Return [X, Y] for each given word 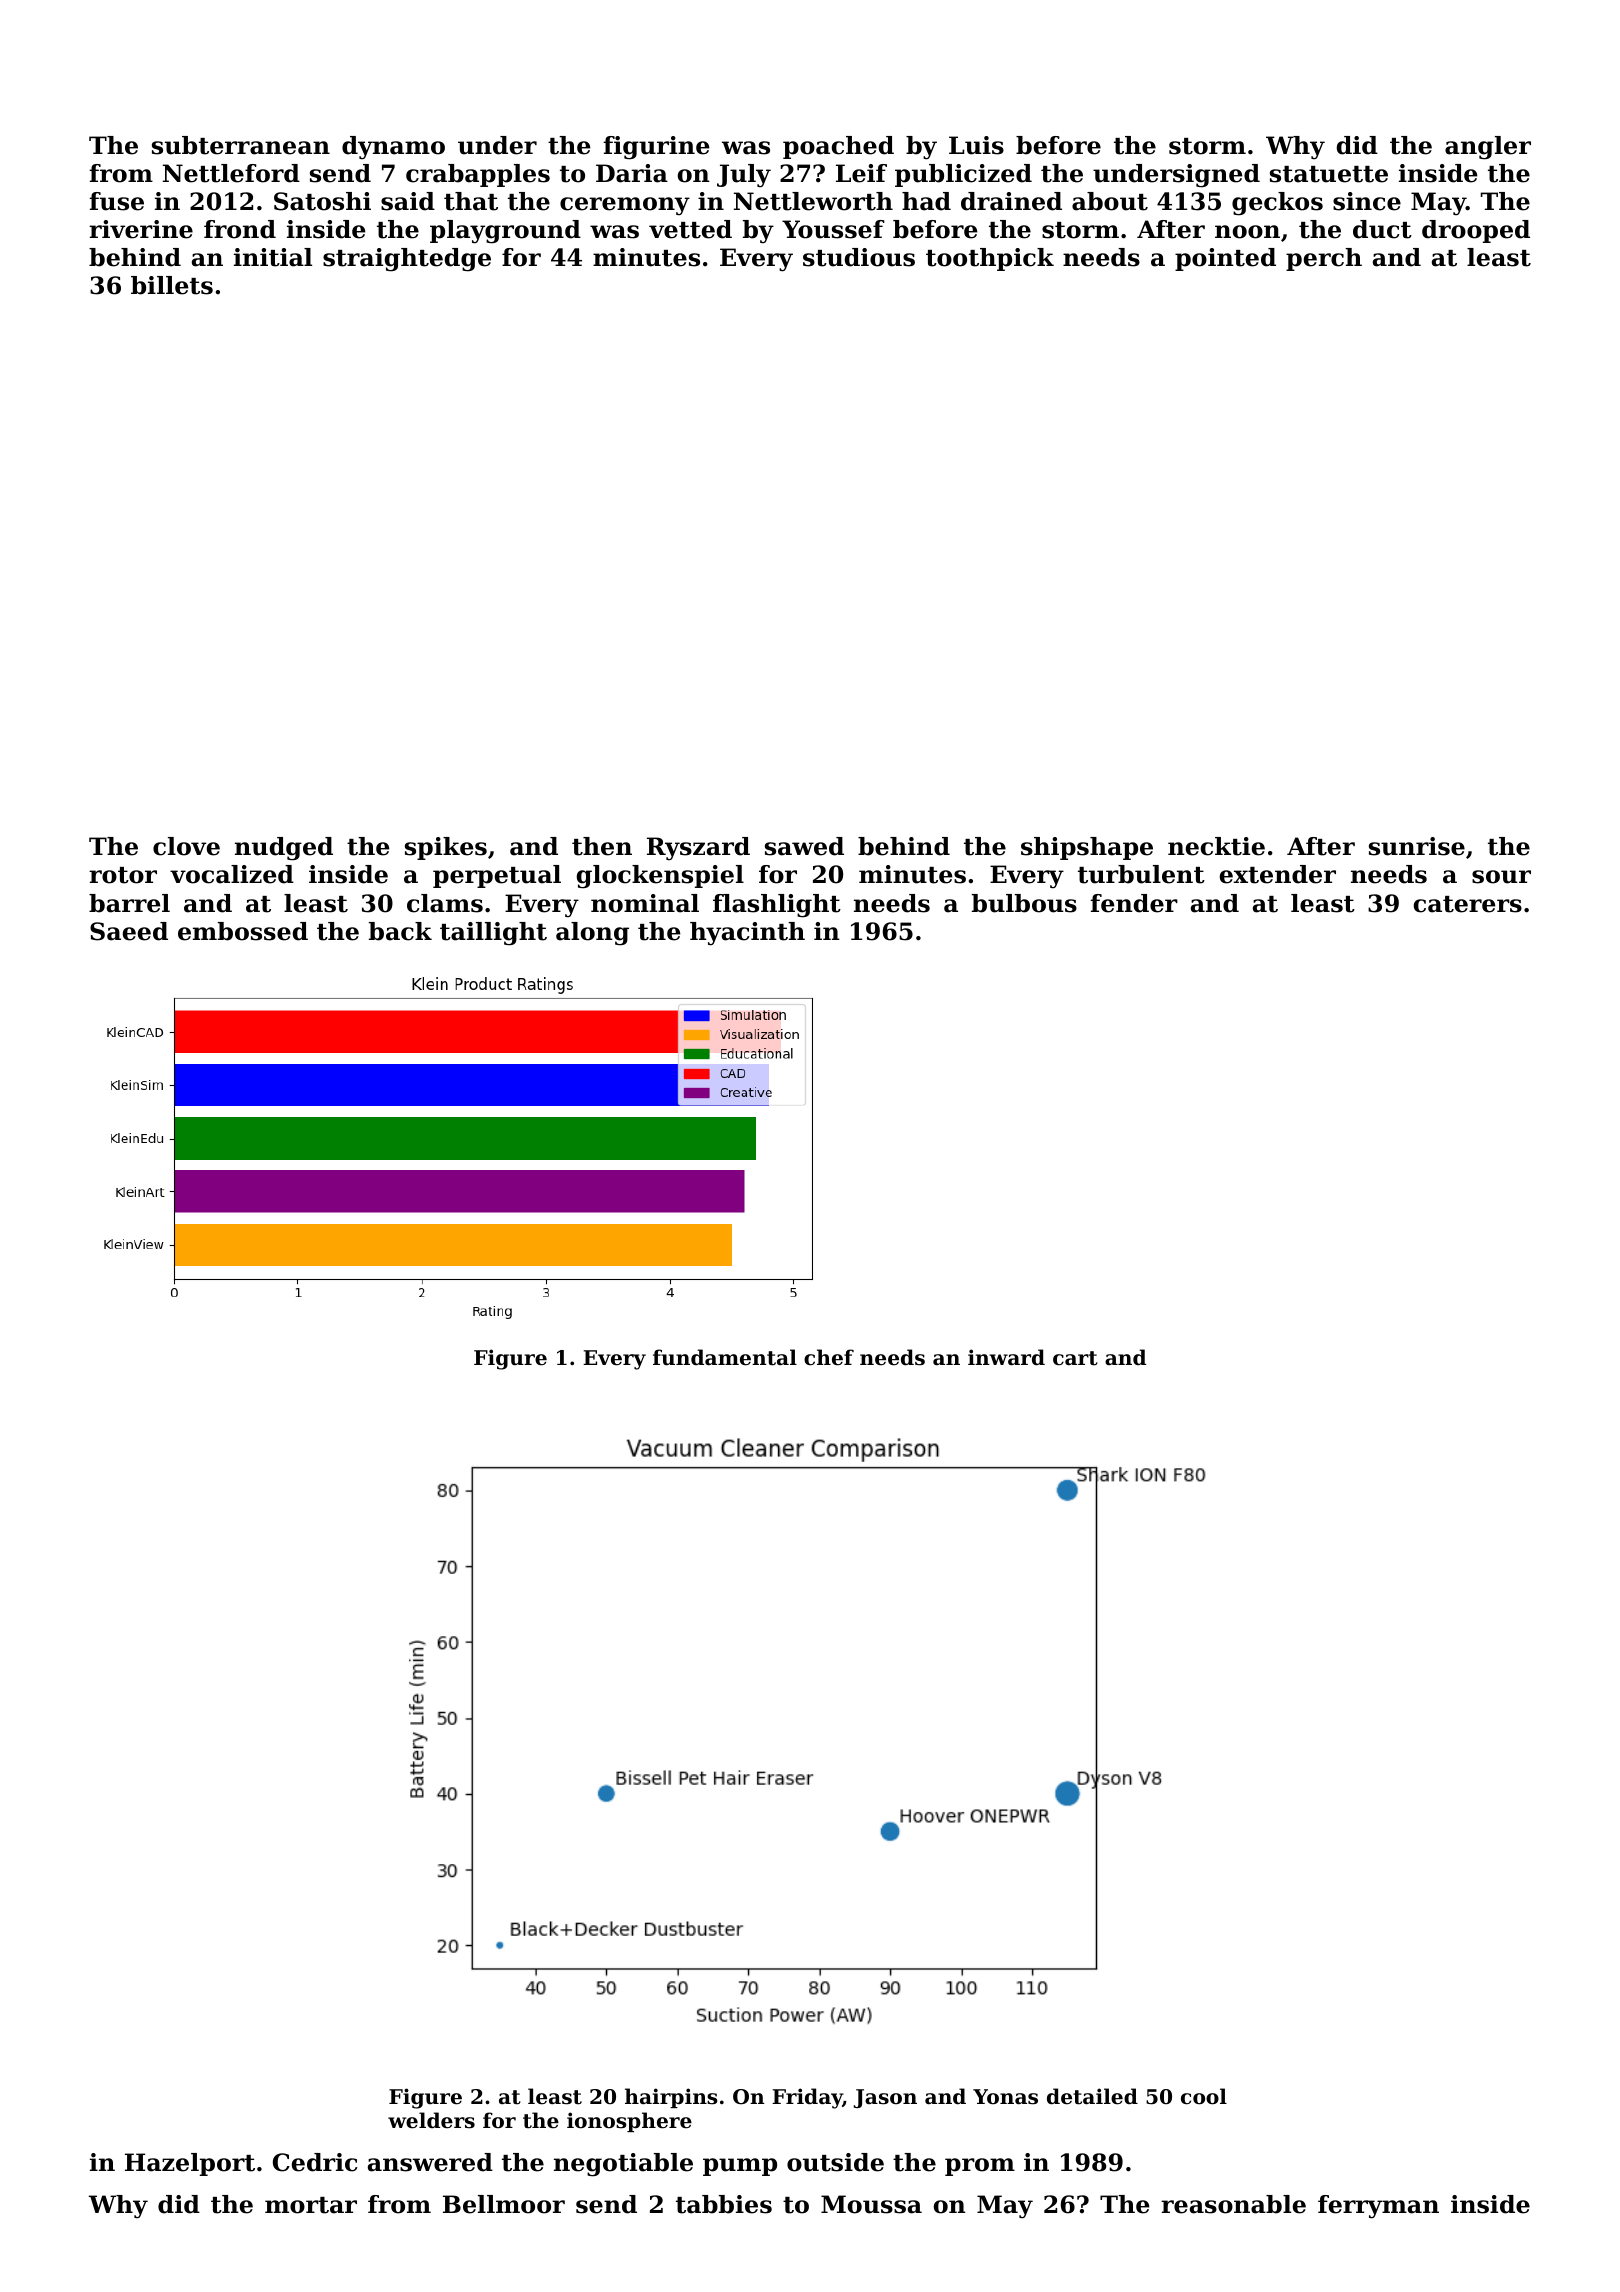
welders [431, 2120]
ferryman [1378, 2207]
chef [829, 1357]
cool [1204, 2096]
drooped [1476, 231]
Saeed [129, 931]
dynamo [393, 147]
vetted [690, 229]
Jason [885, 2098]
